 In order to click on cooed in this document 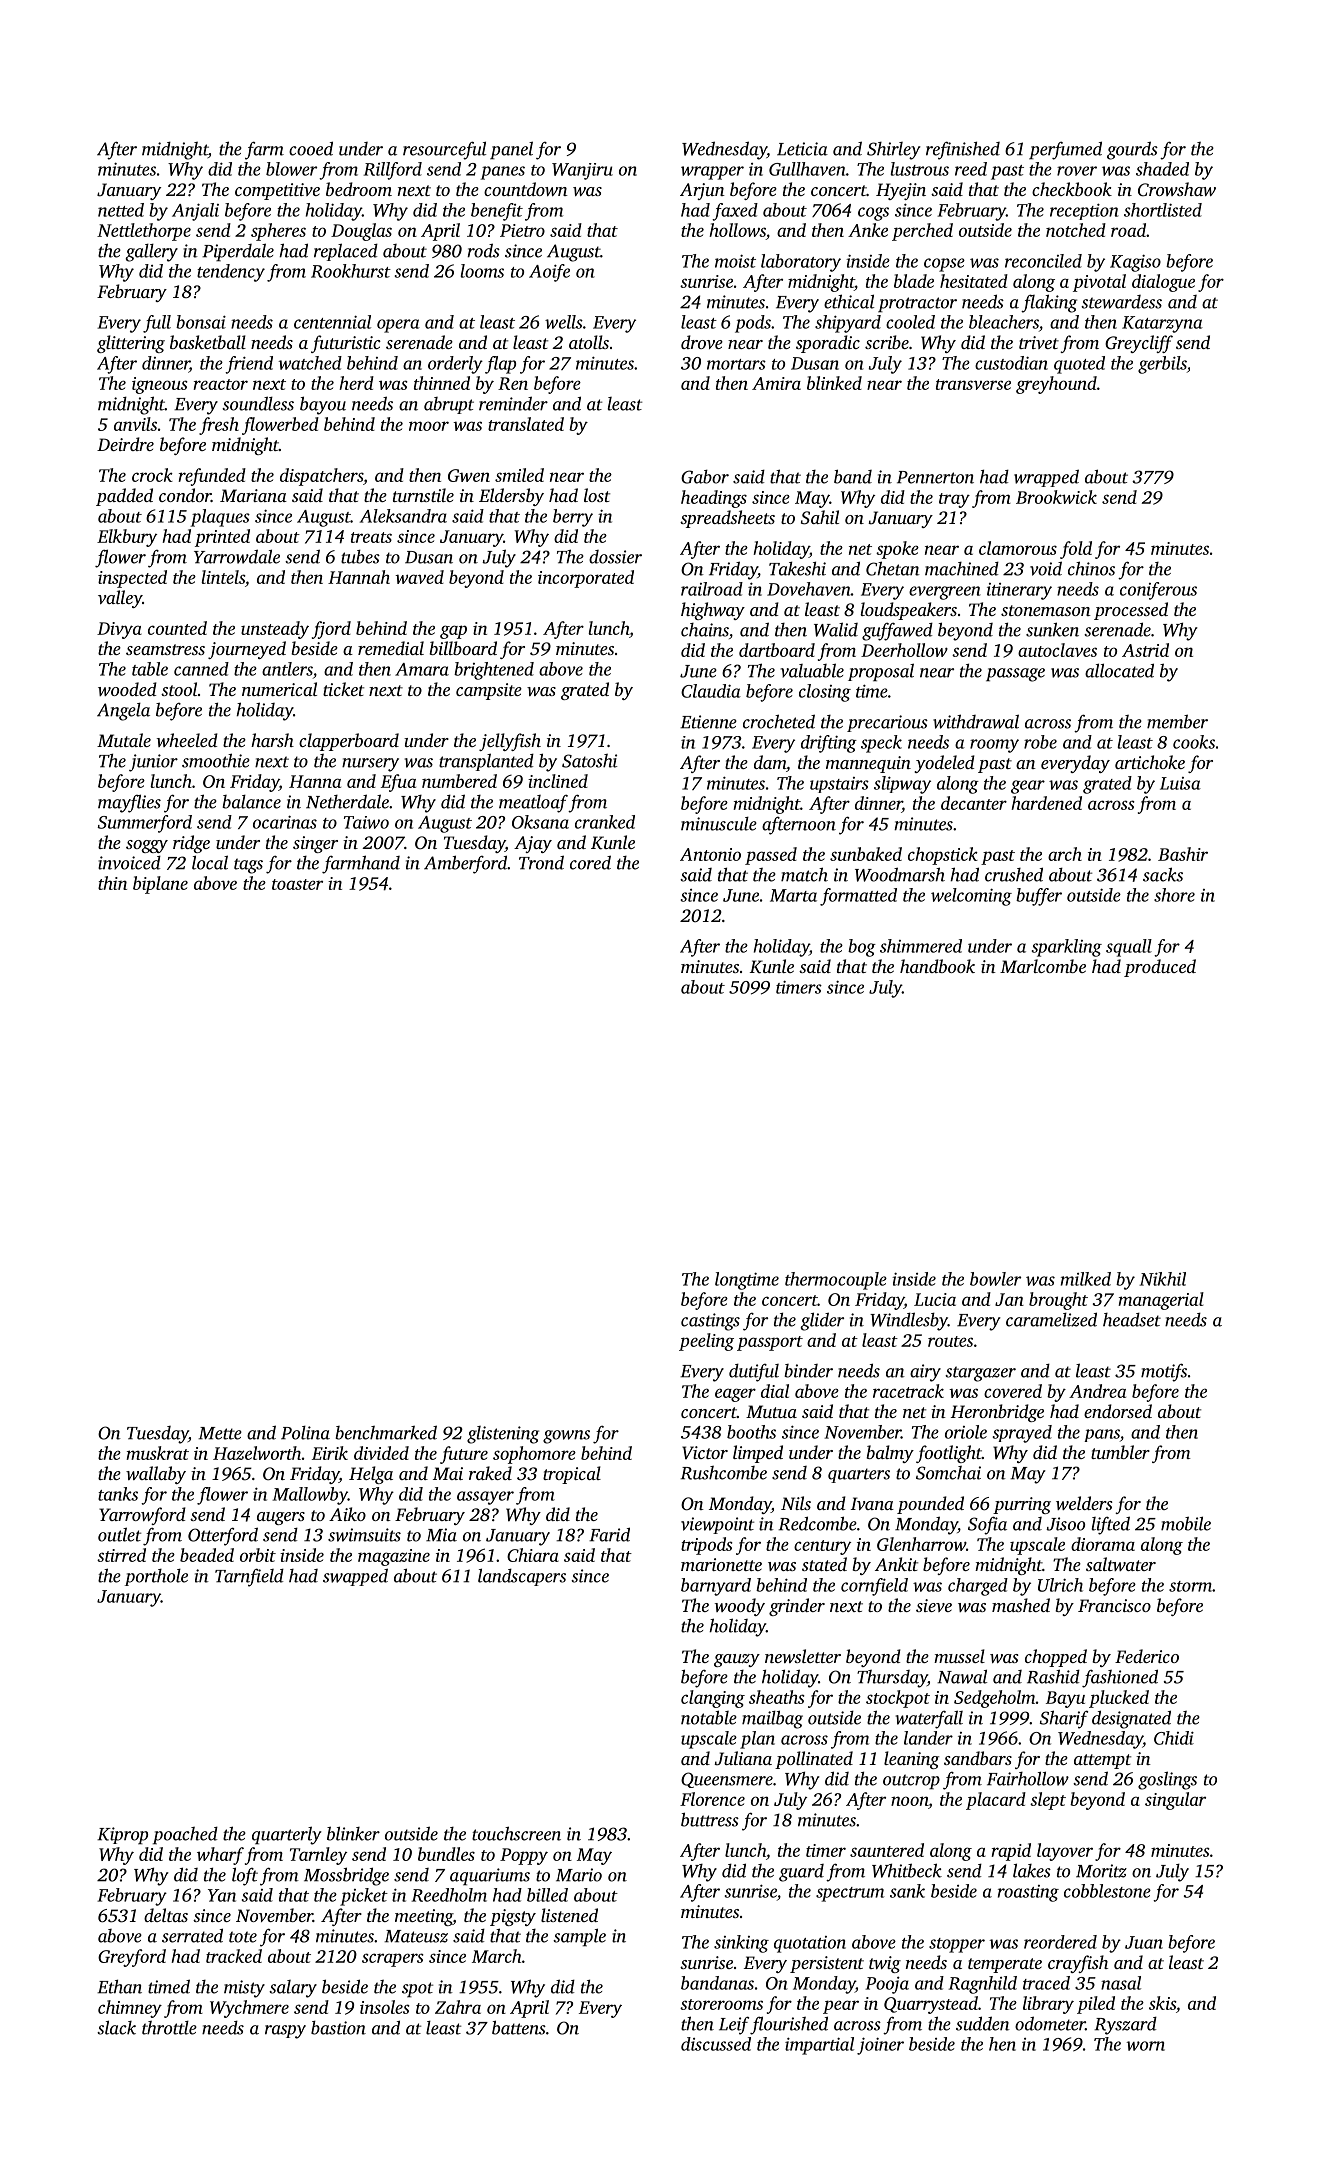, I will do `click(311, 148)`.
